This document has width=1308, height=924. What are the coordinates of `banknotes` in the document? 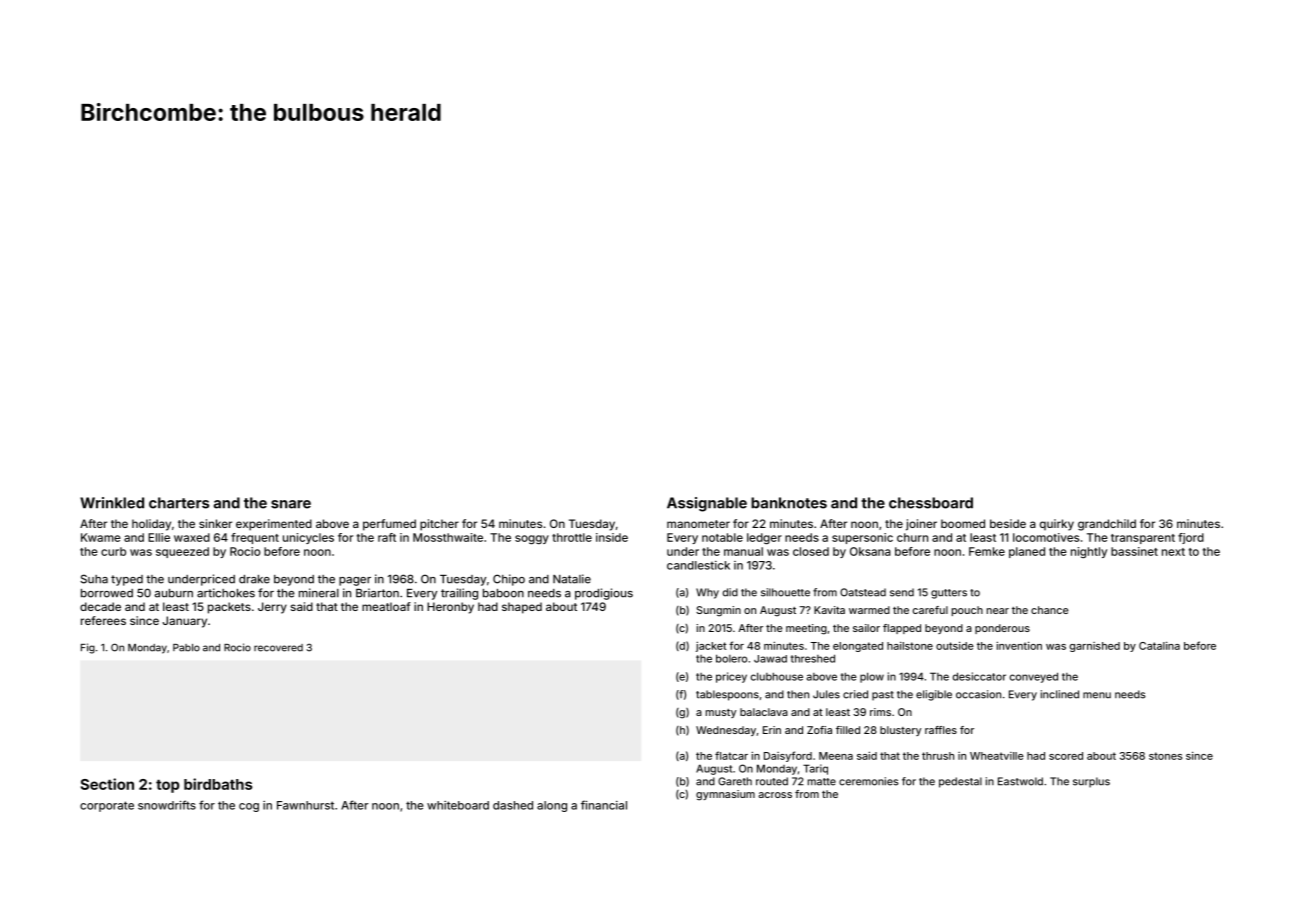 It's located at (789, 503).
